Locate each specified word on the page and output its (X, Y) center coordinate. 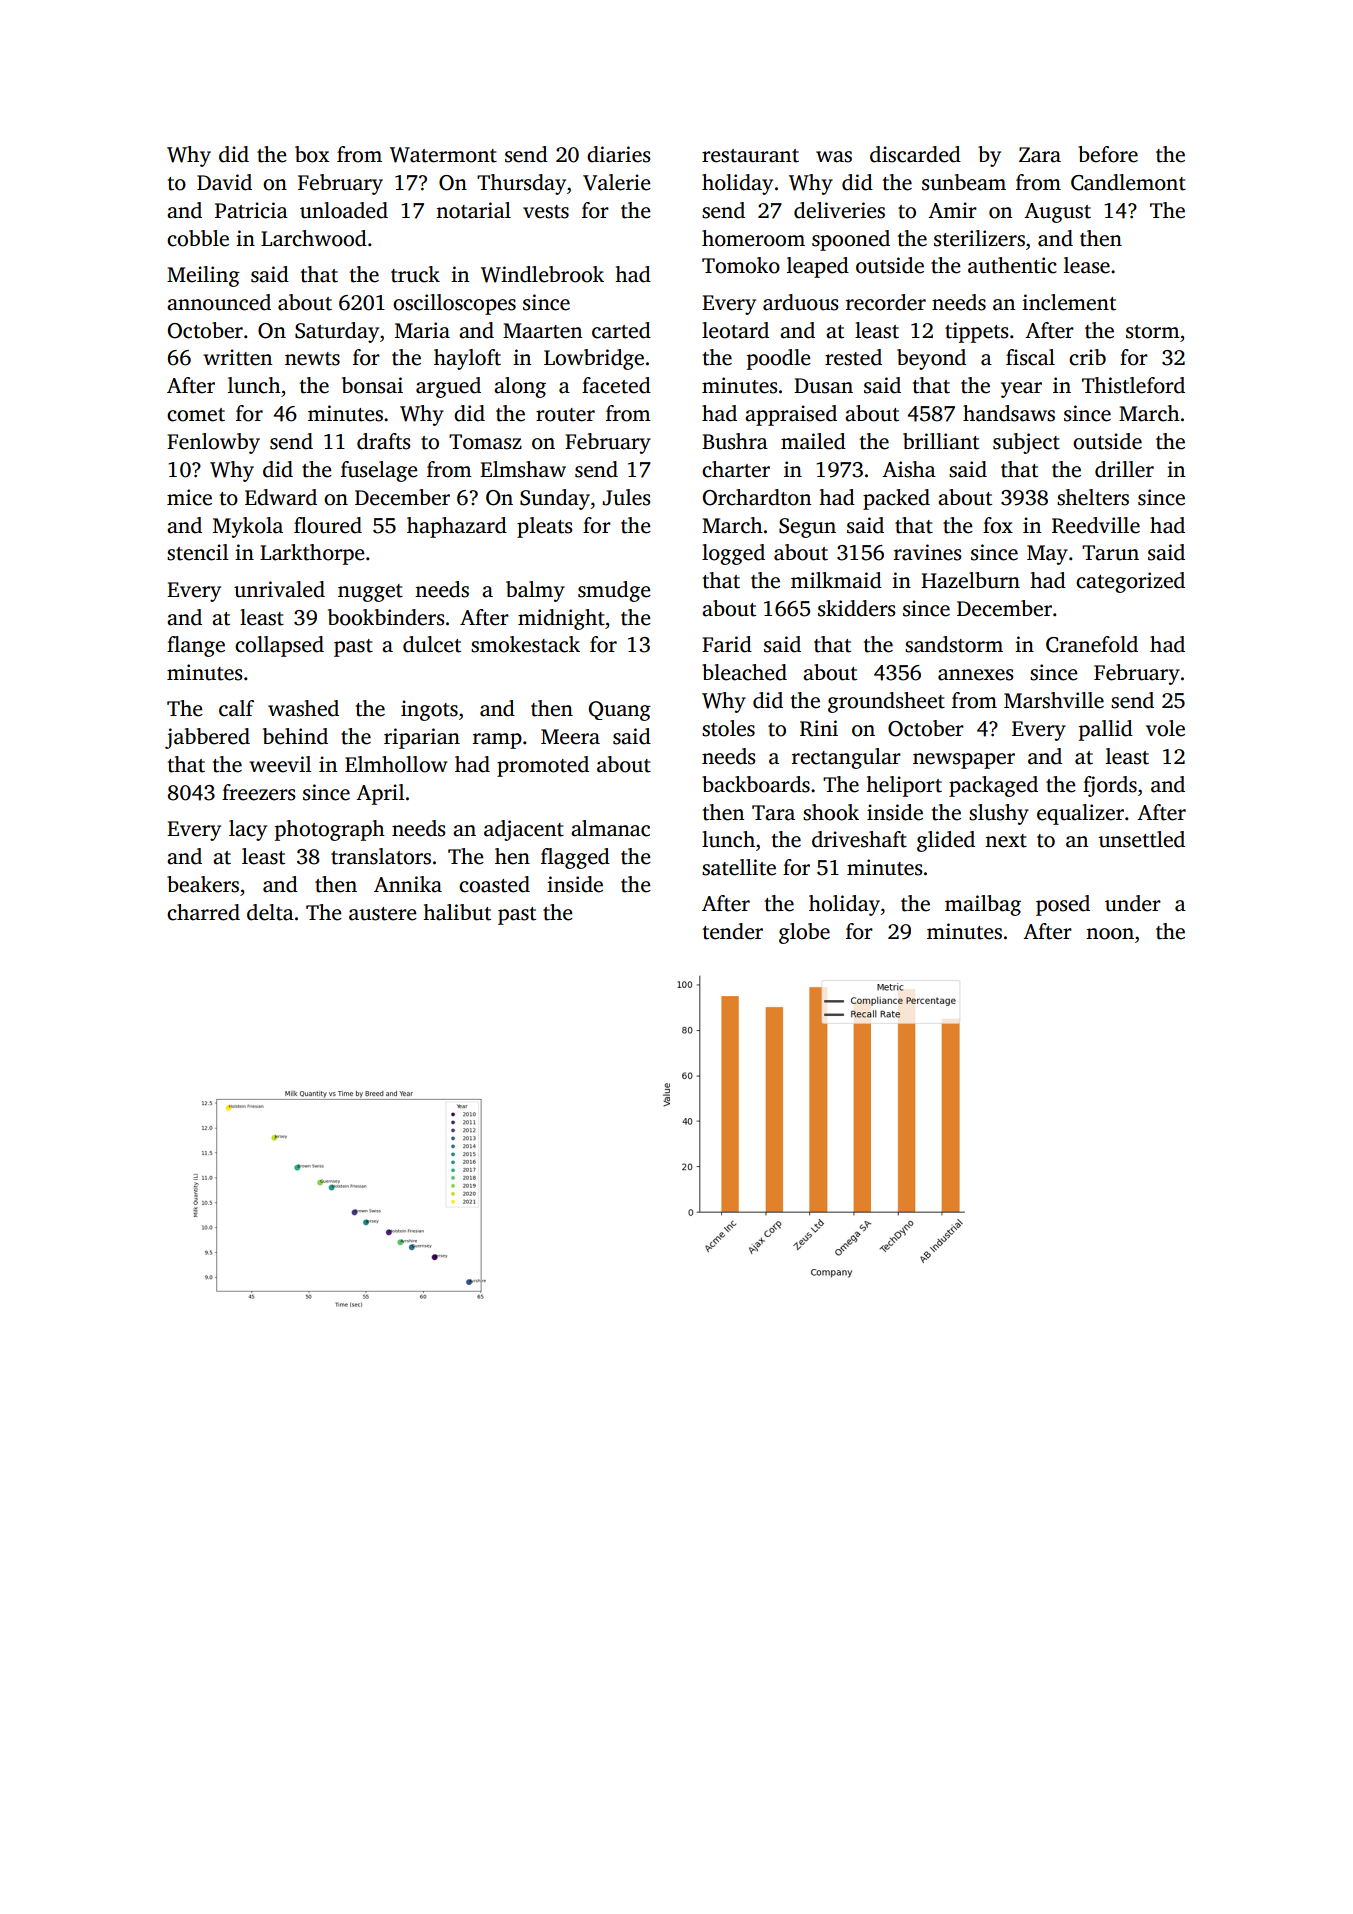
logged (733, 554)
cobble (198, 238)
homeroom (753, 238)
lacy (248, 830)
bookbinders (386, 617)
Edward (281, 497)
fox (998, 525)
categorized (1130, 582)
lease (1087, 265)
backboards (756, 784)
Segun (807, 528)
